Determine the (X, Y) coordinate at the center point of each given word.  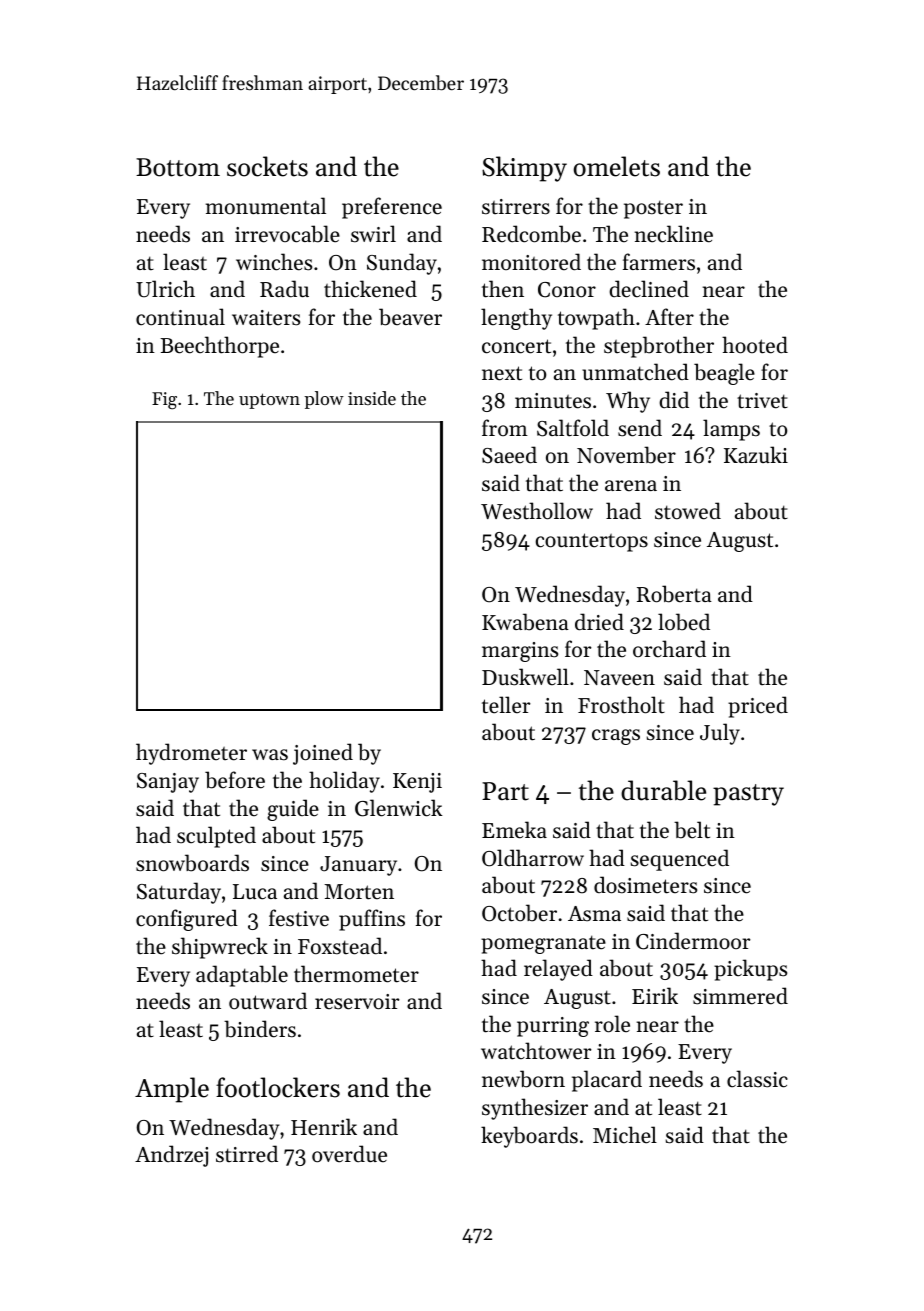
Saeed (509, 455)
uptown (269, 401)
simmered (740, 996)
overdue (349, 1154)
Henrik (324, 1127)
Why (628, 402)
